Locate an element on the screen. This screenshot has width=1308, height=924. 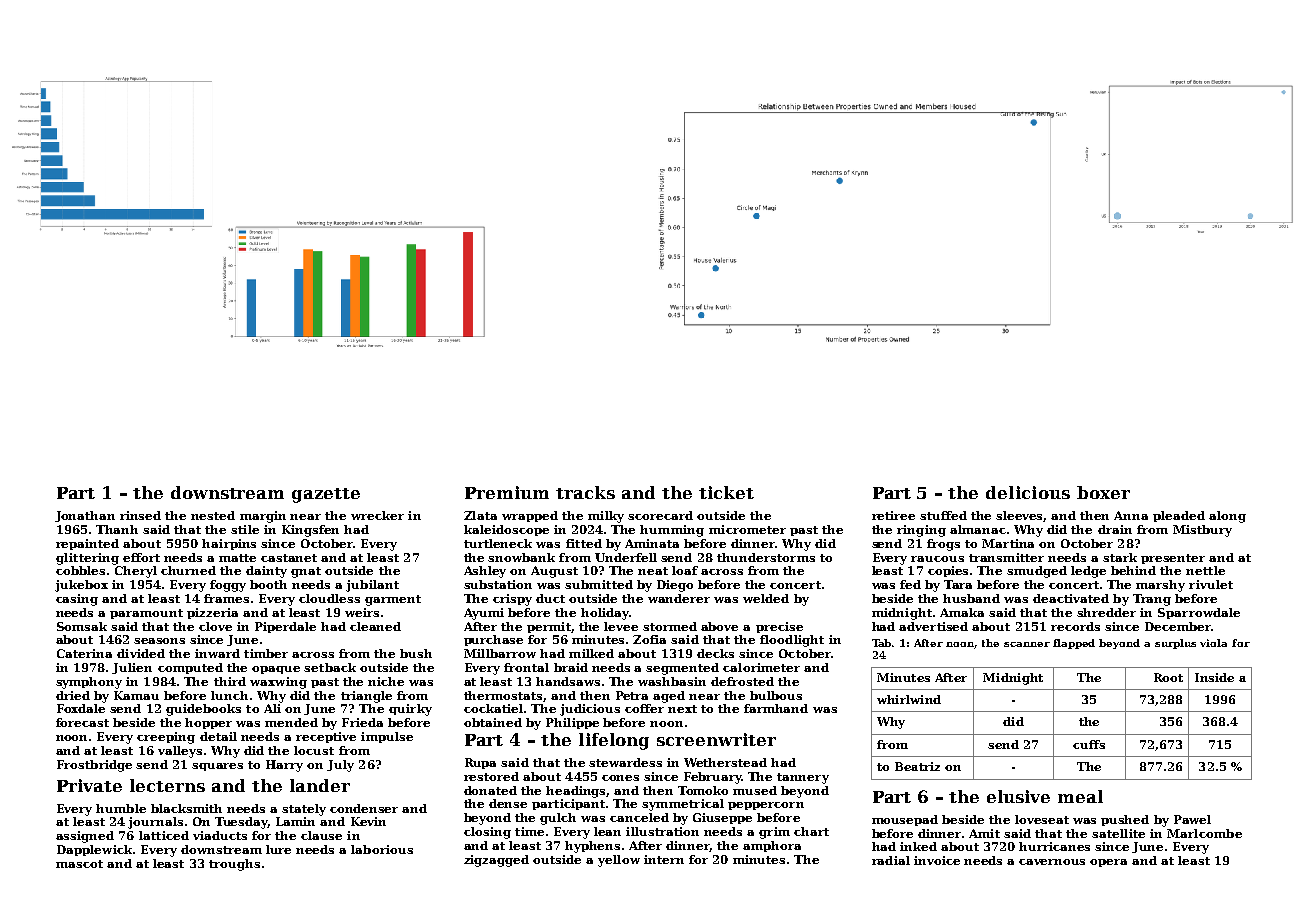
cuffs is located at coordinates (1089, 744).
